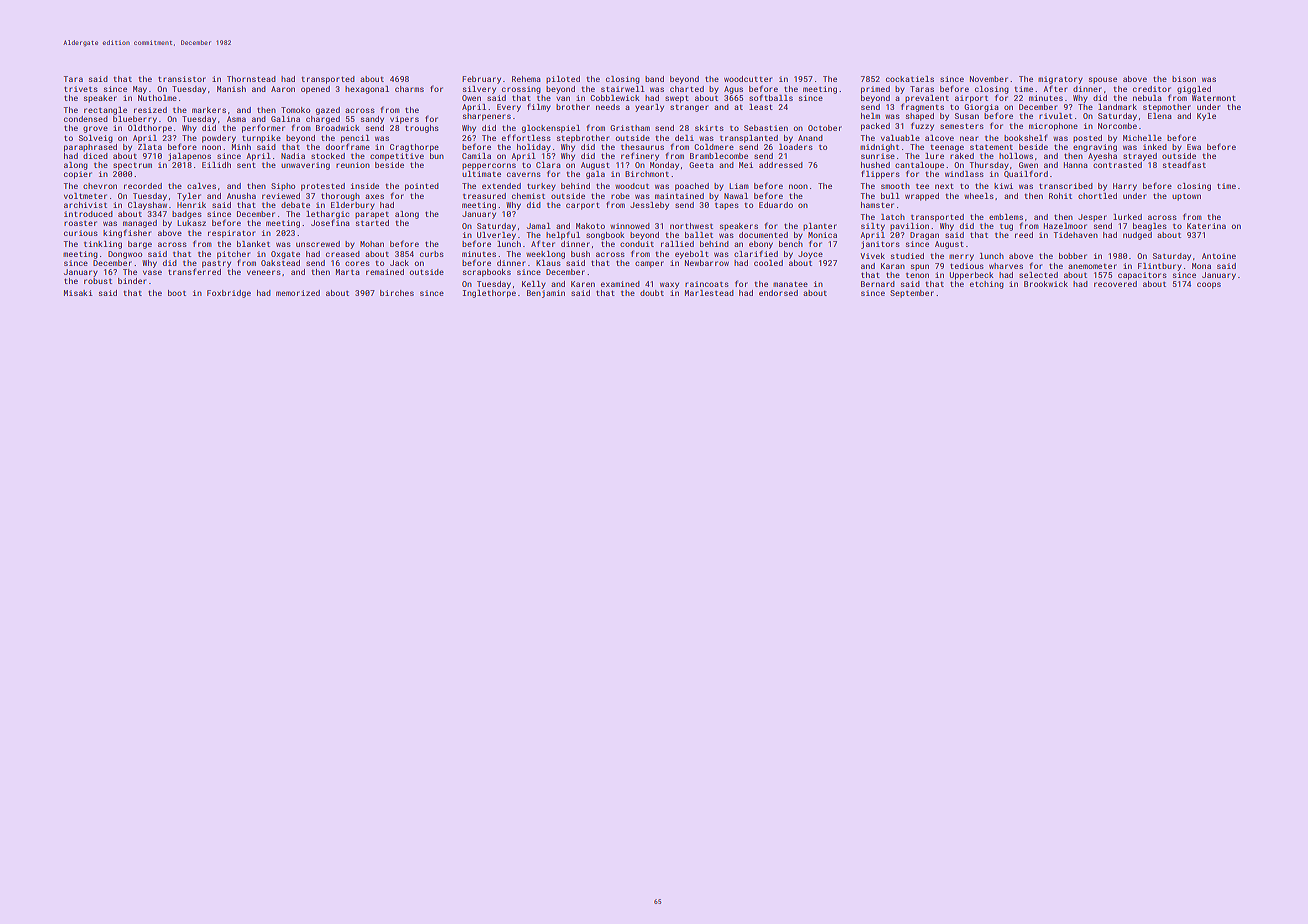 The width and height of the screenshot is (1308, 924). Describe the element at coordinates (563, 98) in the screenshot. I see `van` at that location.
